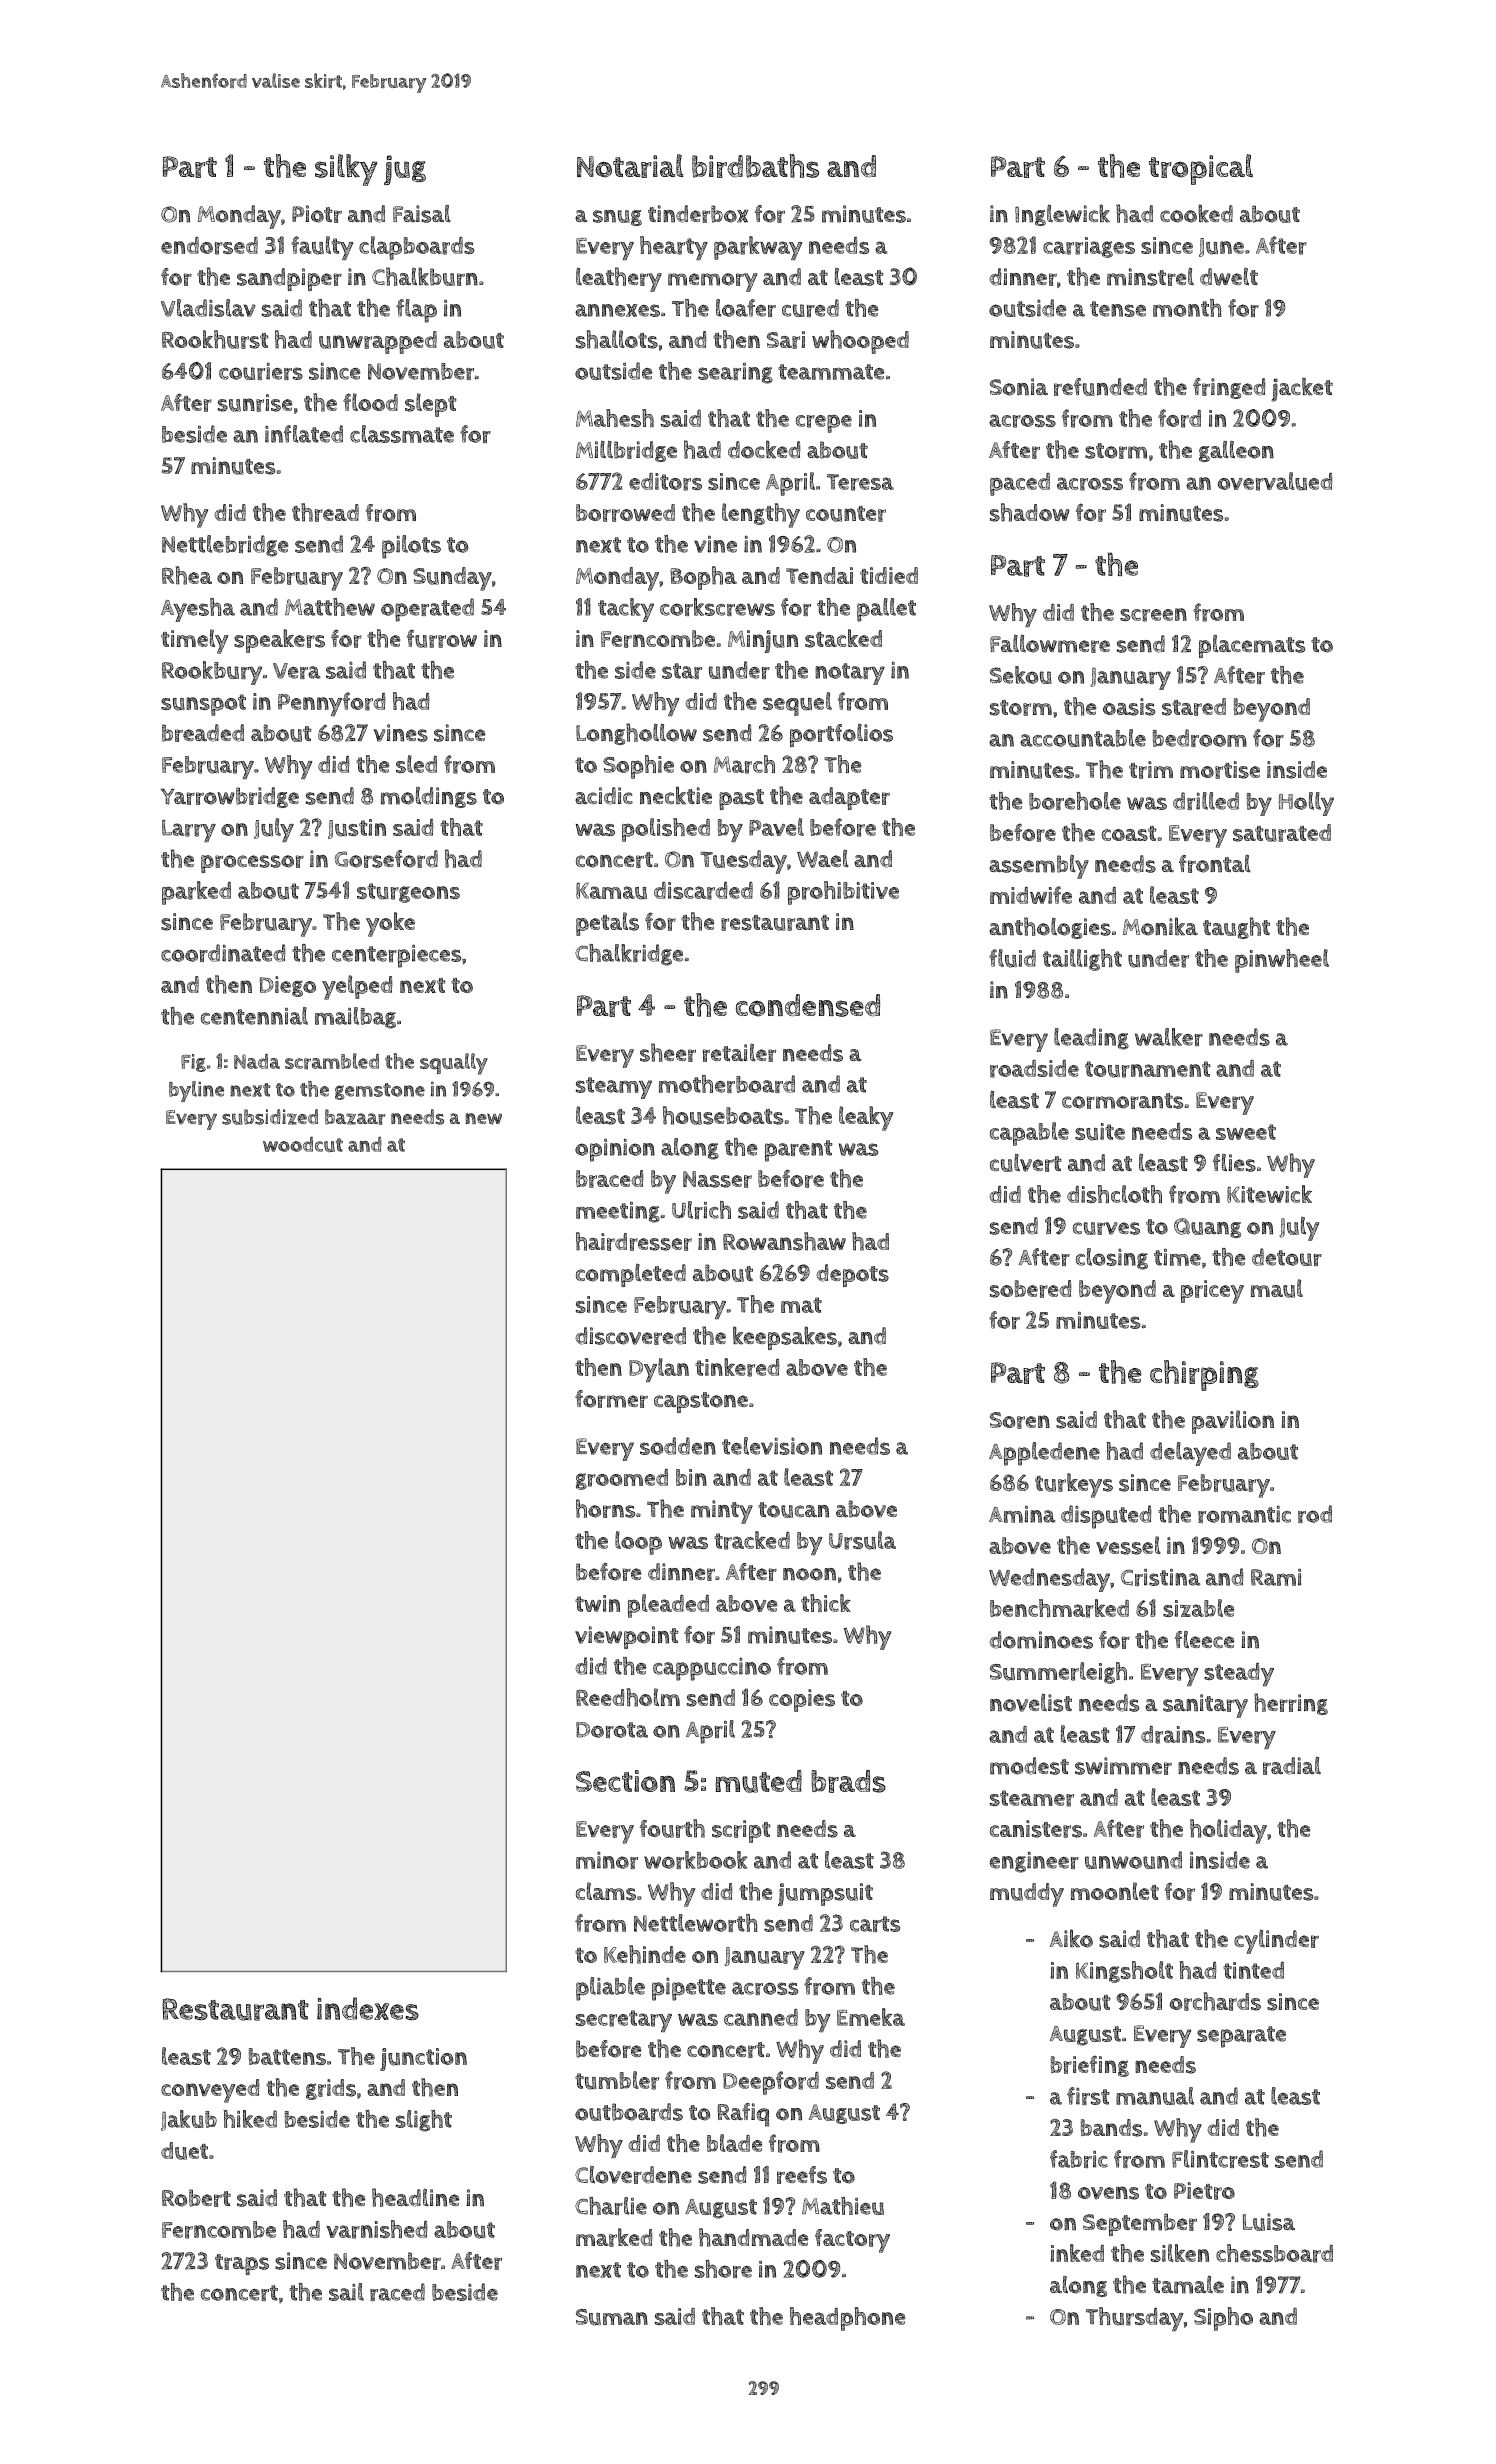  What do you see at coordinates (744, 764) in the page?
I see `March` at bounding box center [744, 764].
